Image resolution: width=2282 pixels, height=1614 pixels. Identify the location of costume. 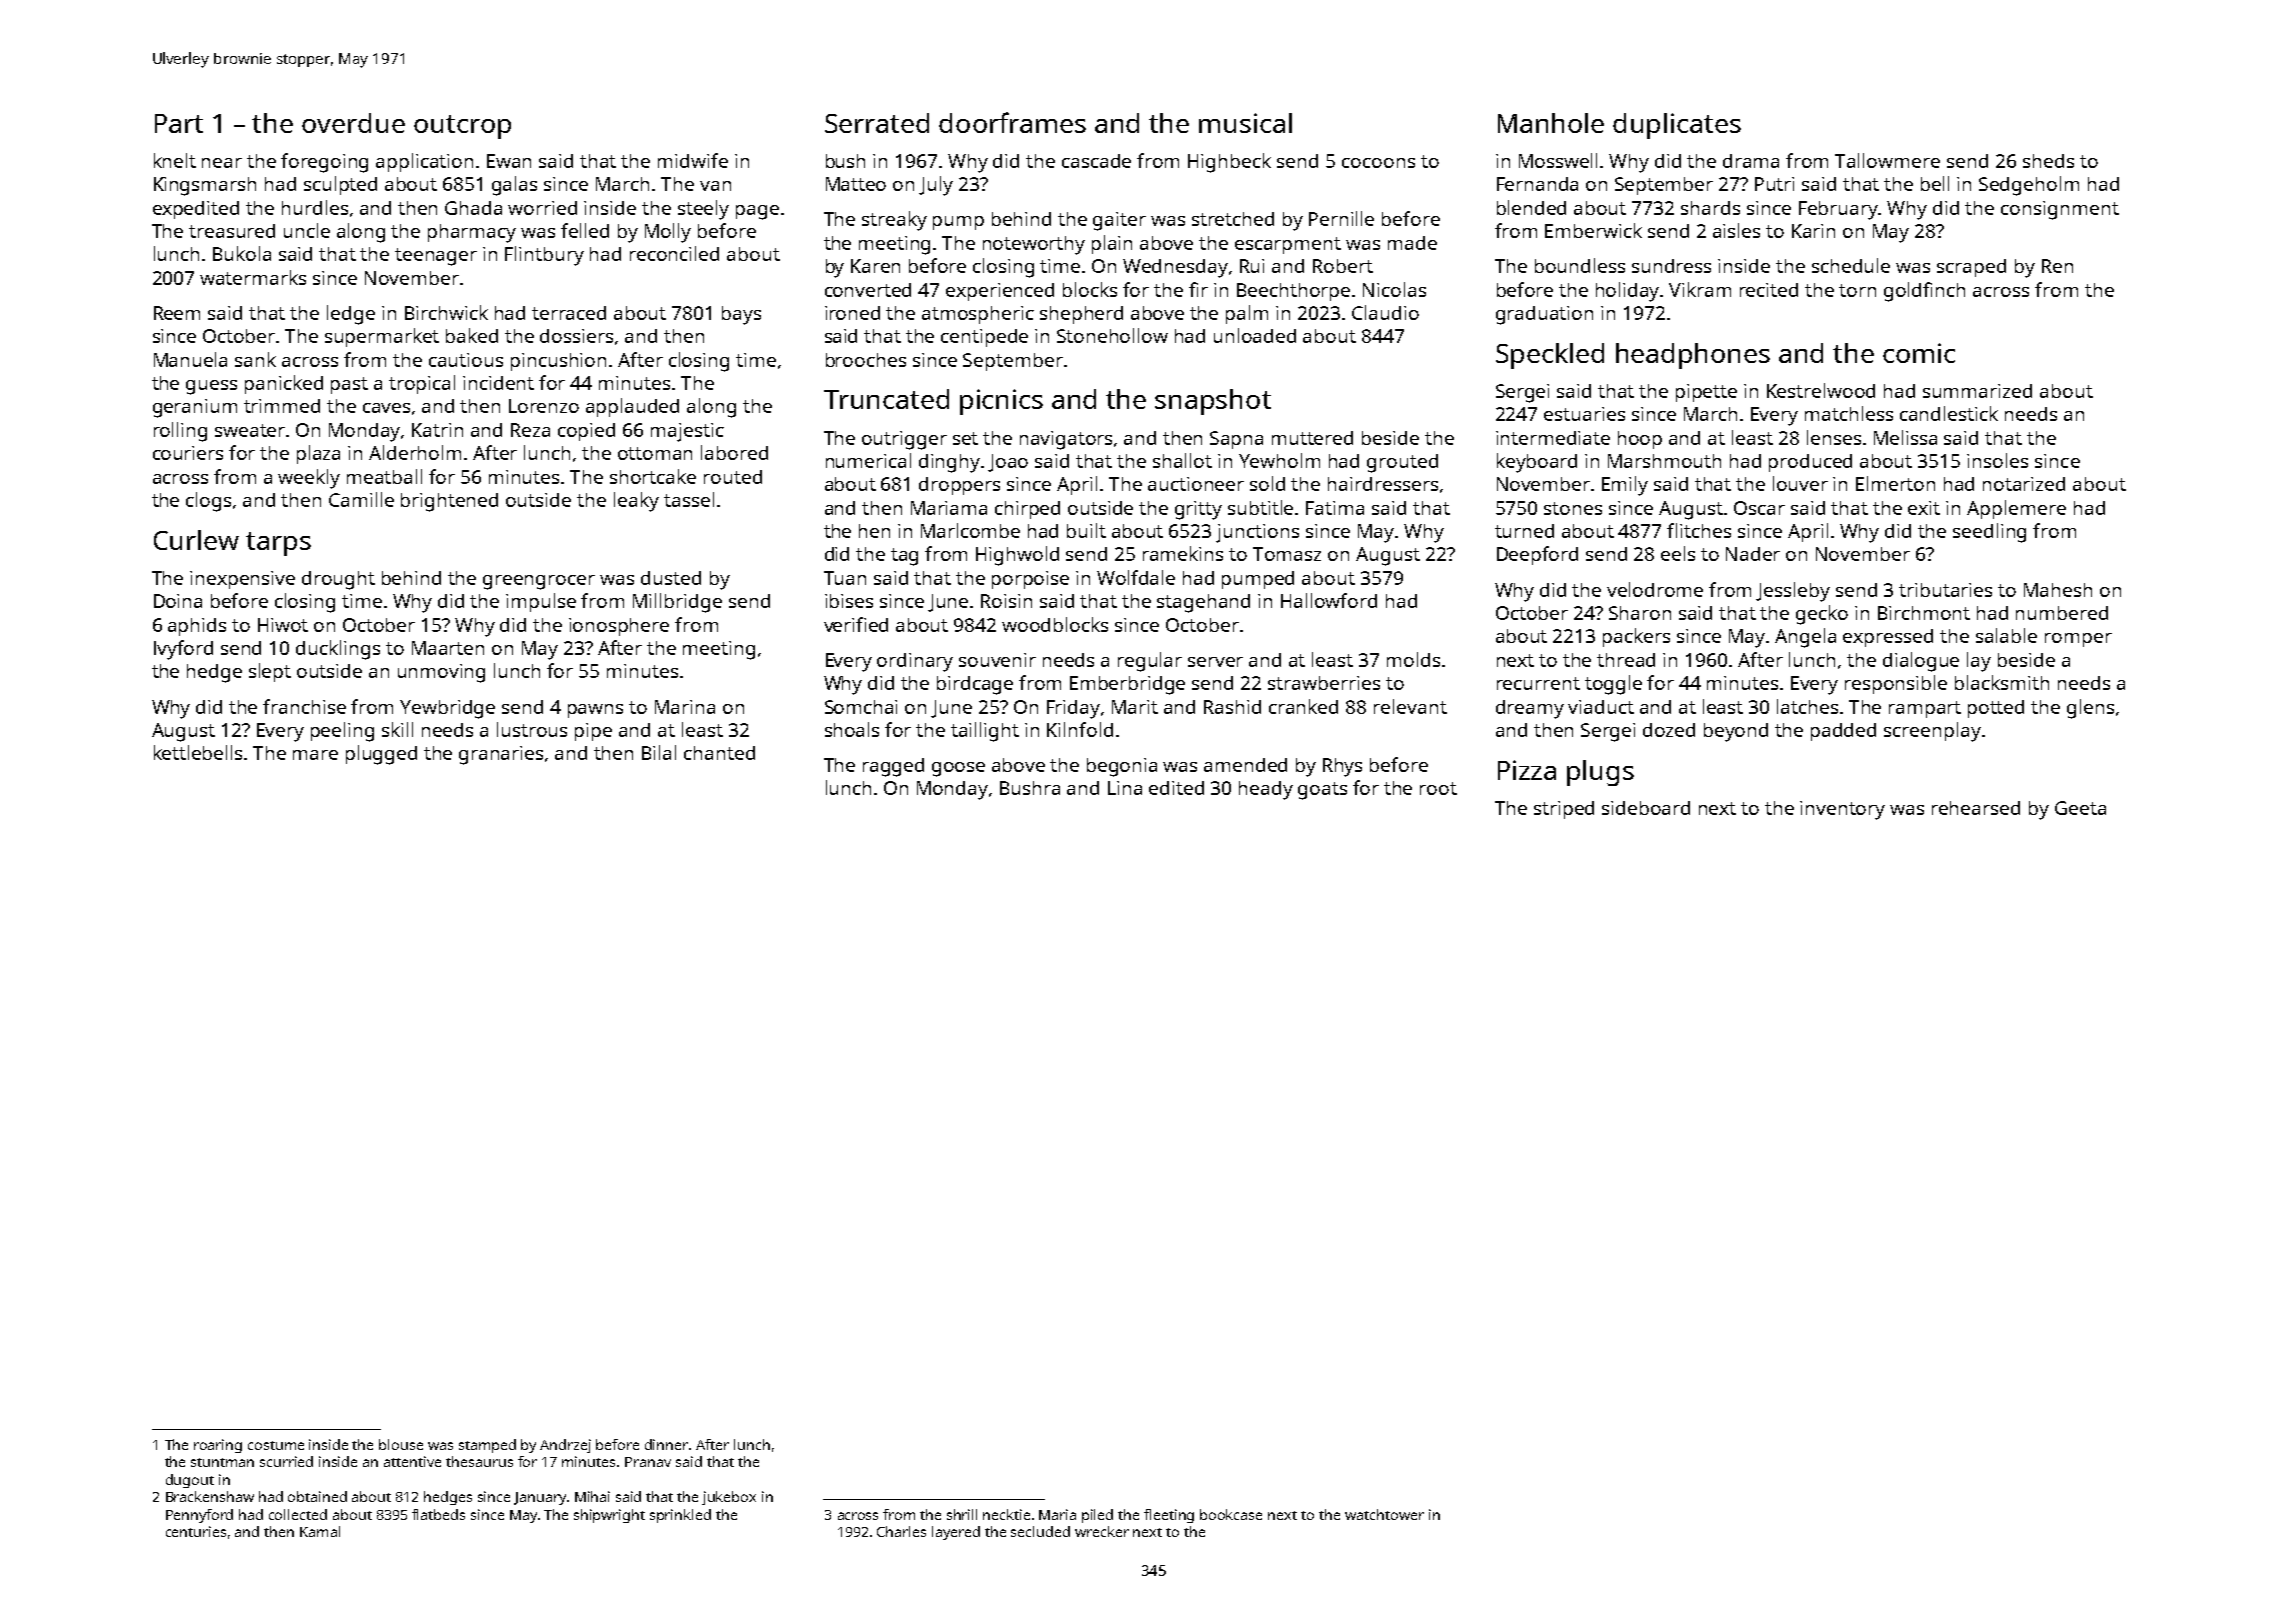
(276, 1445).
